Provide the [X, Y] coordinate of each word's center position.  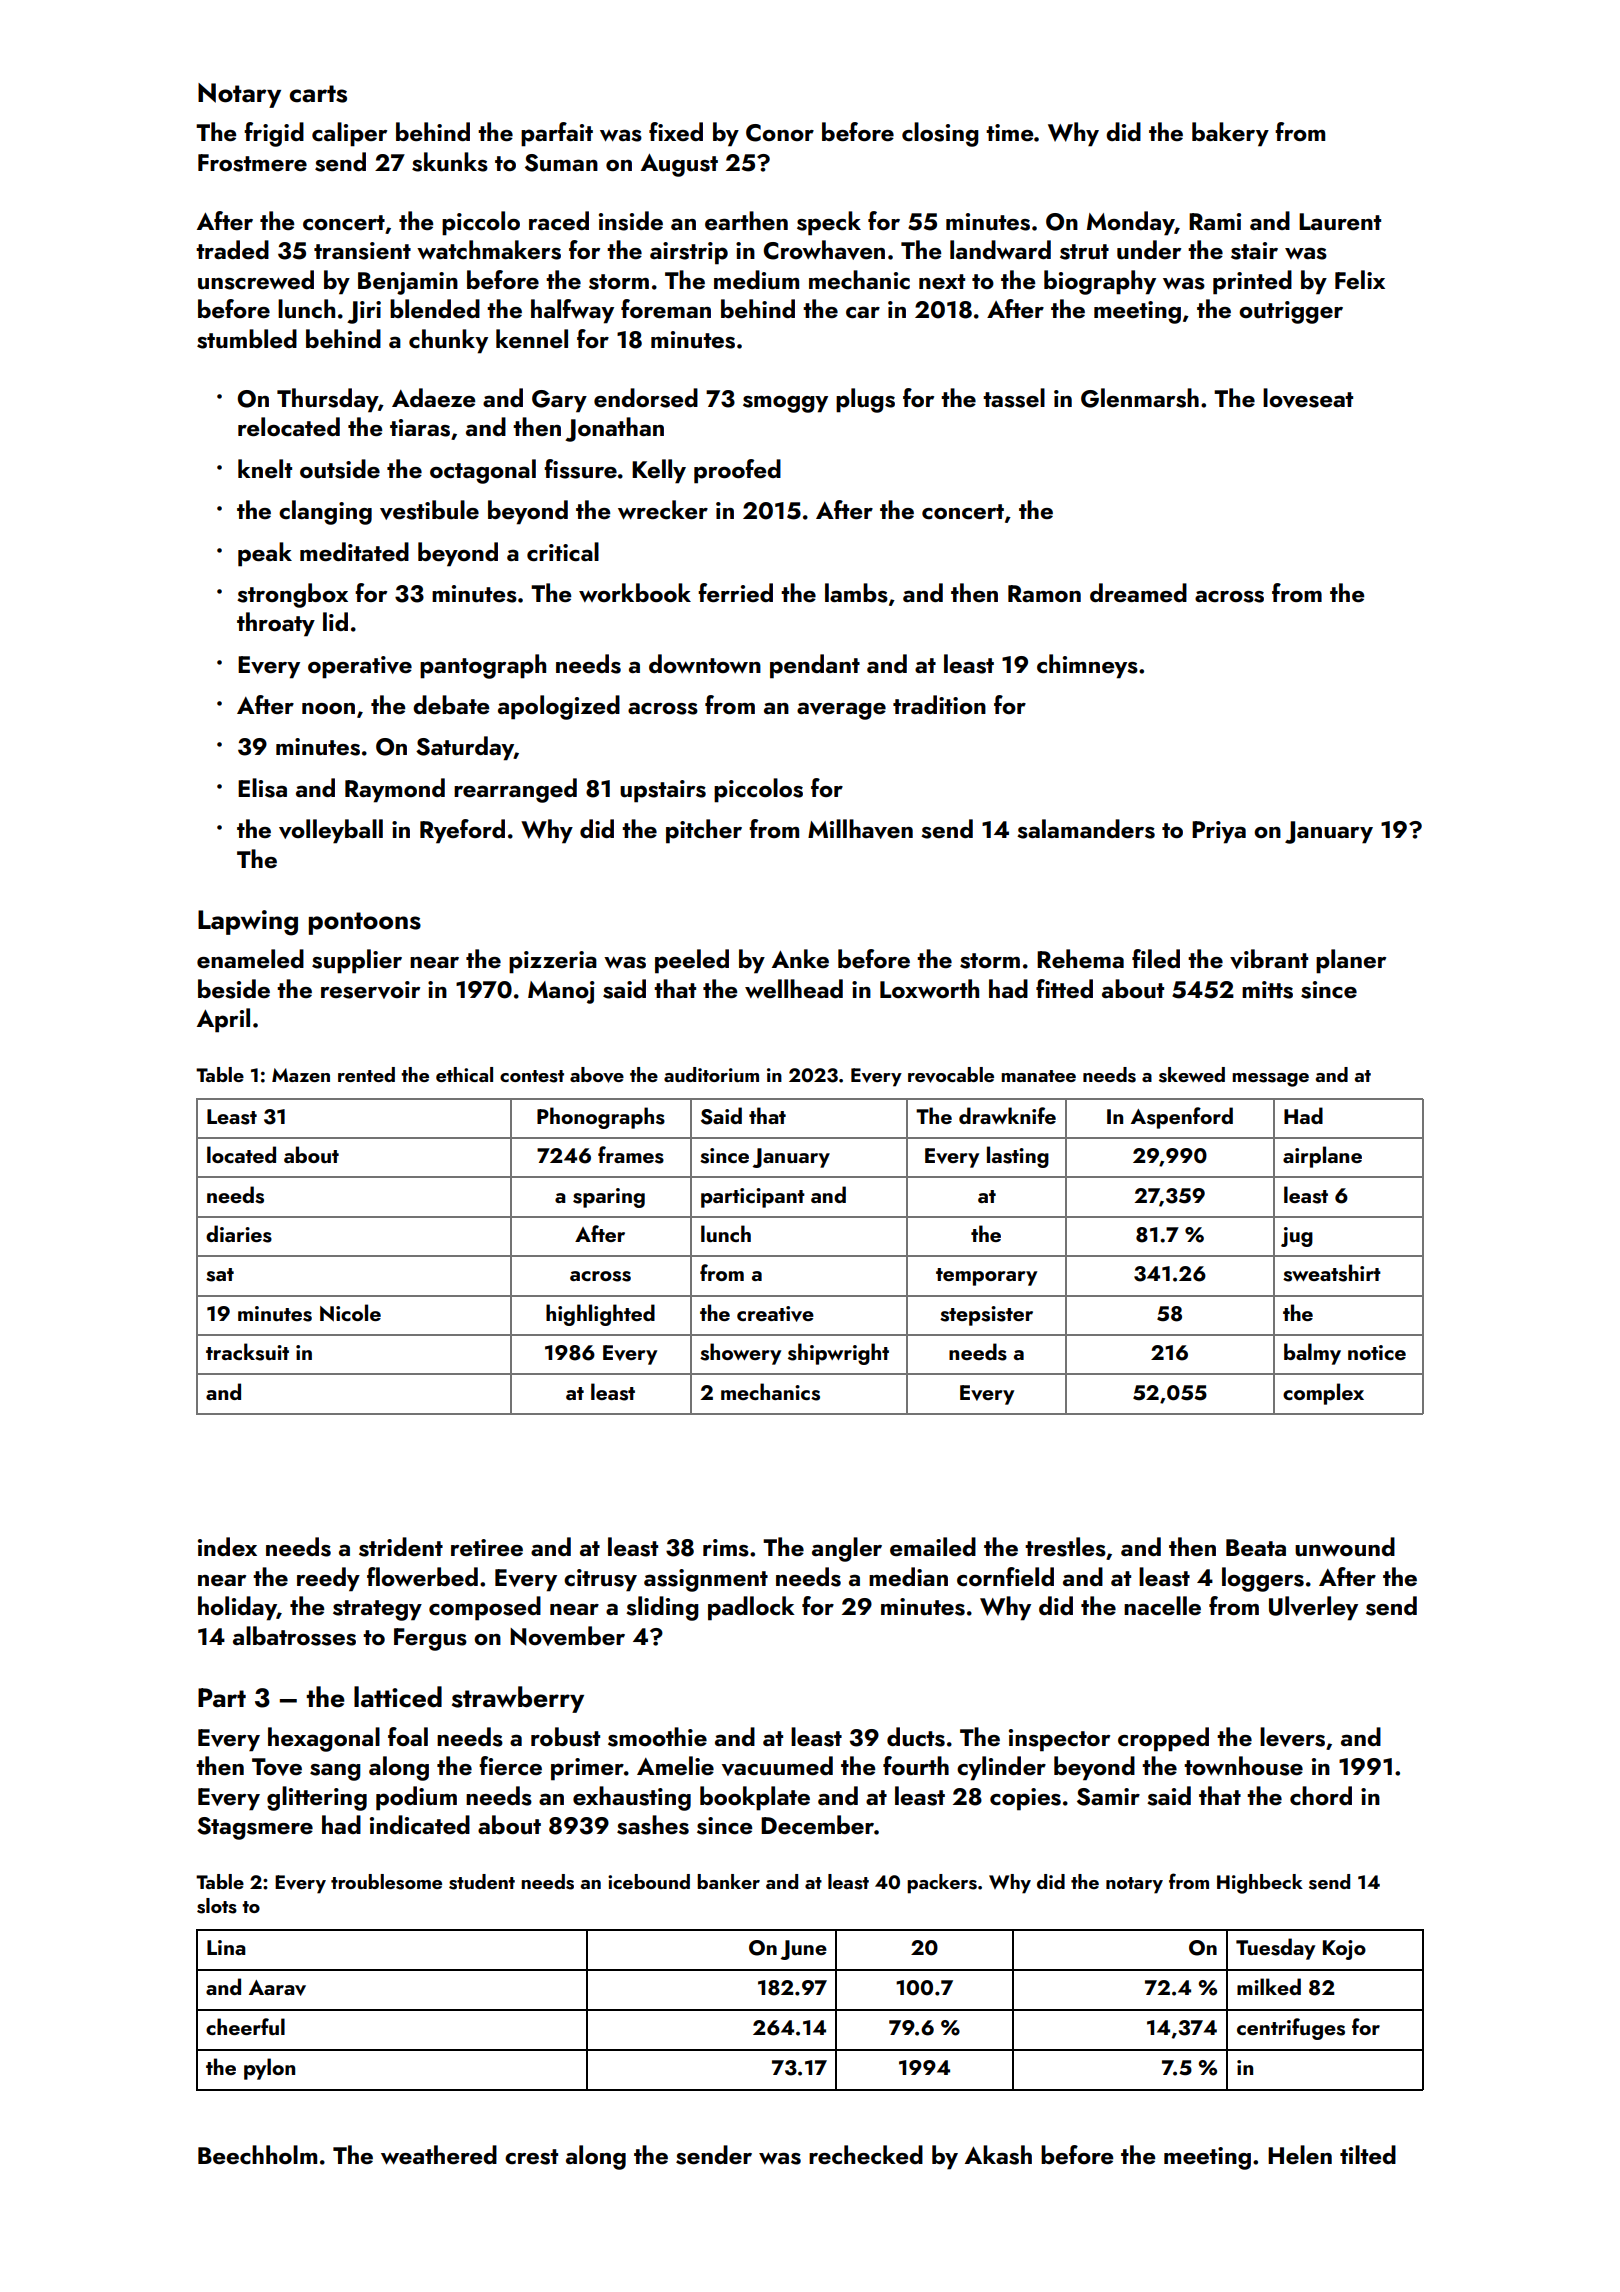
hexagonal [324, 1739]
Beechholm [257, 2154]
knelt [265, 468]
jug [1297, 1237]
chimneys [1087, 666]
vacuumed [777, 1766]
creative [775, 1314]
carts [318, 94]
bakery [1230, 134]
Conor [780, 133]
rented [366, 1074]
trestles [1065, 1547]
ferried [735, 592]
